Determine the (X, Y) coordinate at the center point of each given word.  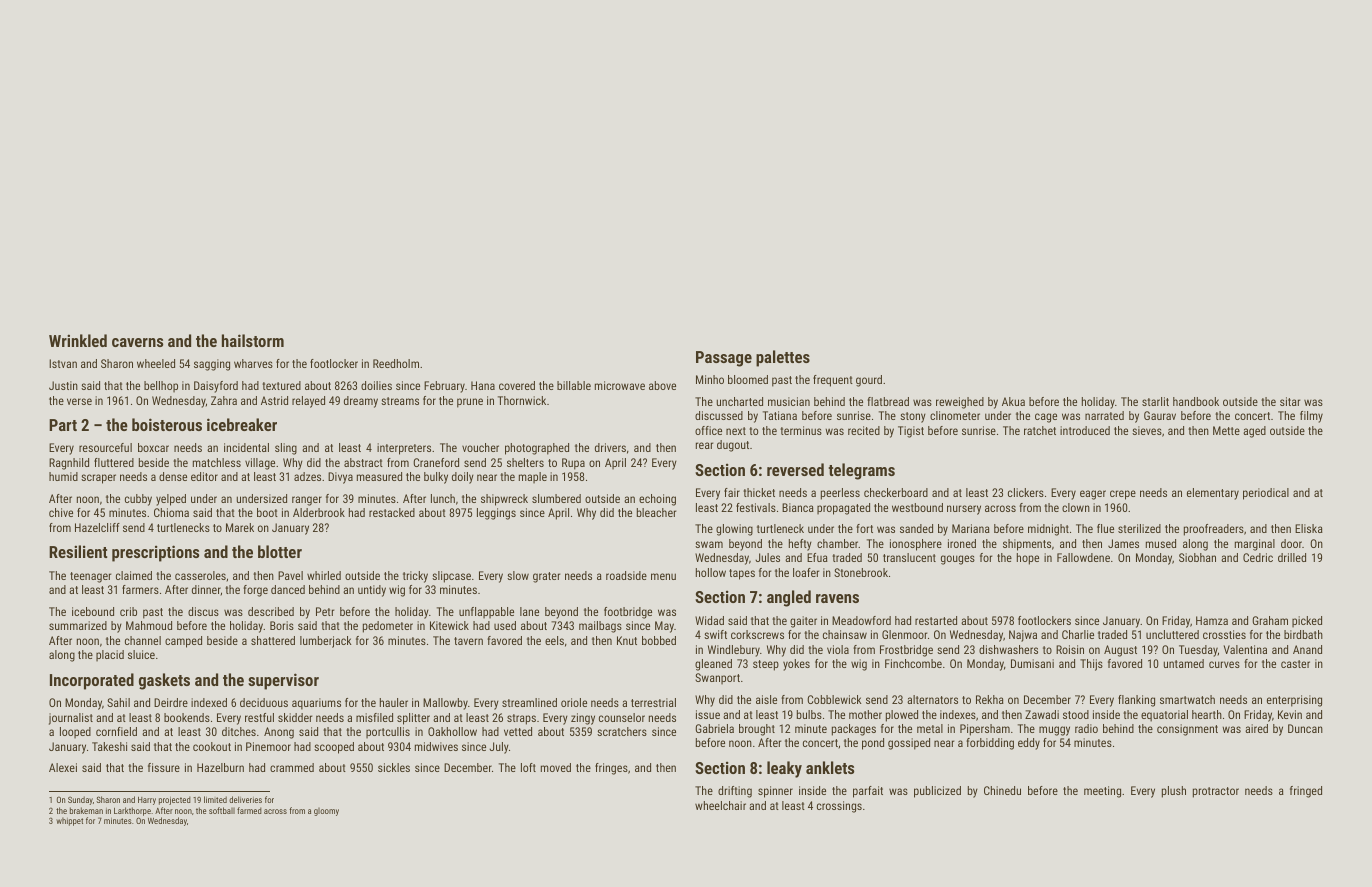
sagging (212, 365)
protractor (1216, 792)
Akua (1013, 401)
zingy (583, 719)
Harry (147, 801)
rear (704, 445)
